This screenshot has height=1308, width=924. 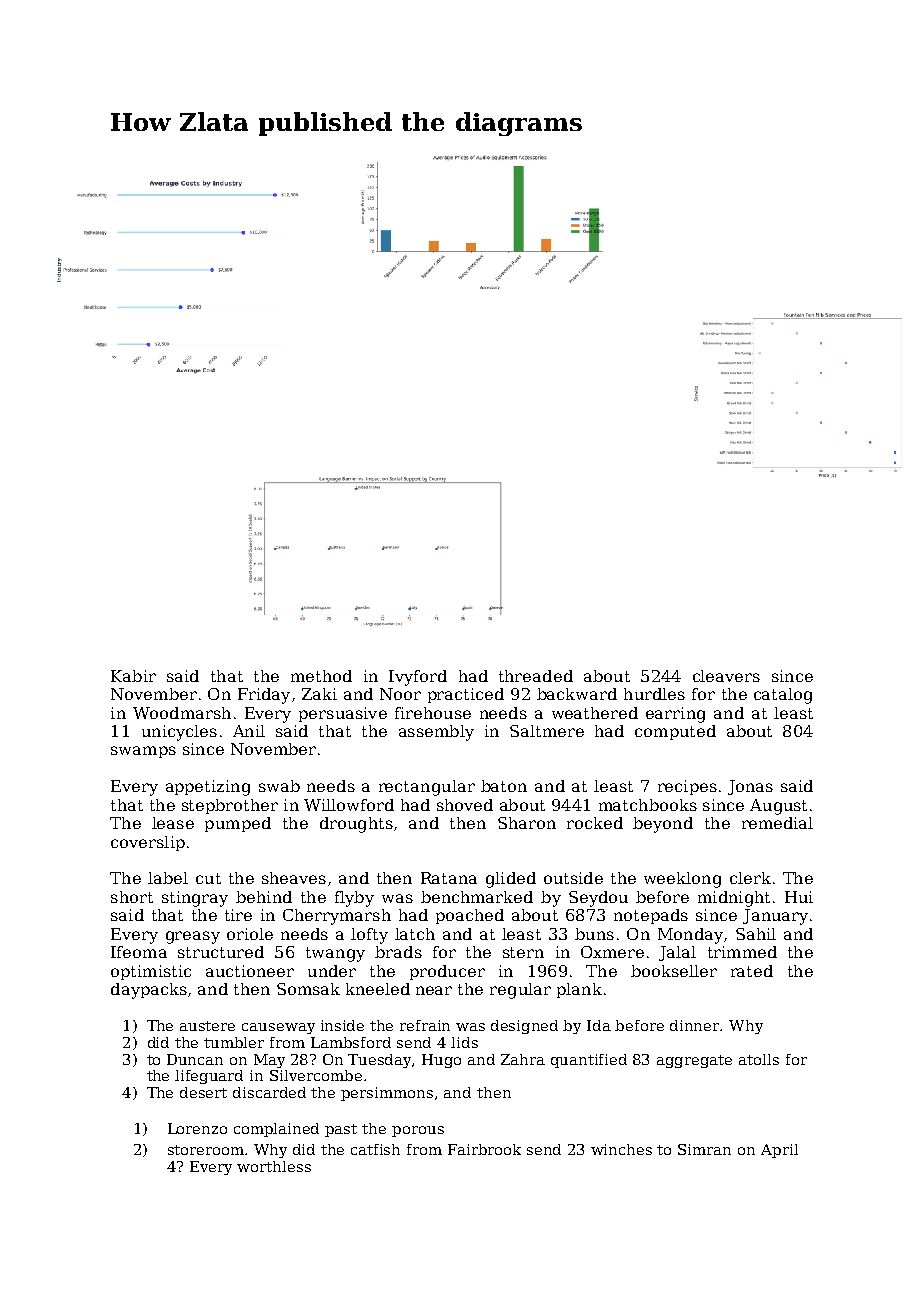 I want to click on near, so click(x=434, y=990).
